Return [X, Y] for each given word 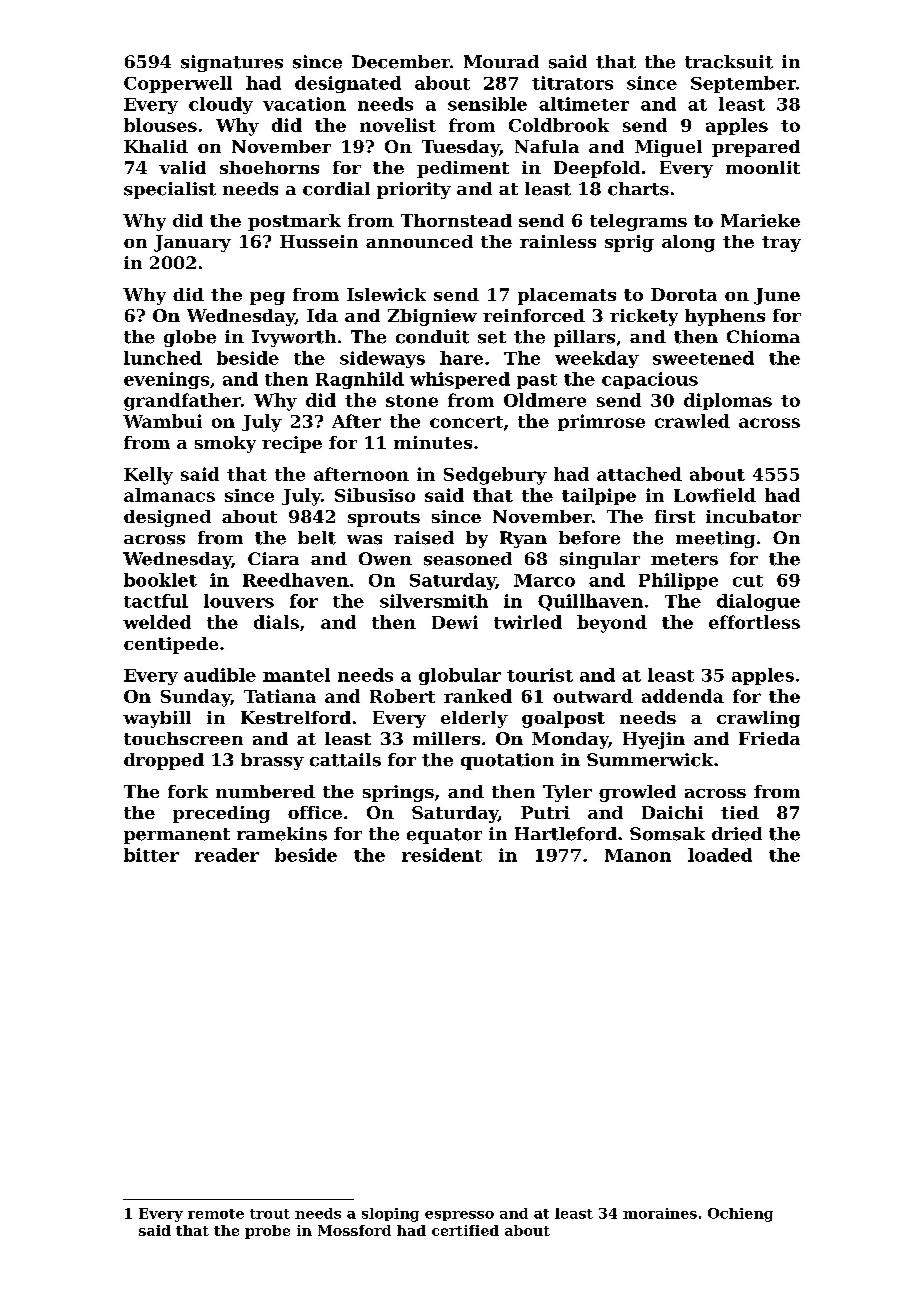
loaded [720, 855]
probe [267, 1232]
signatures [232, 63]
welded [157, 622]
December [401, 62]
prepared [756, 148]
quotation [507, 761]
